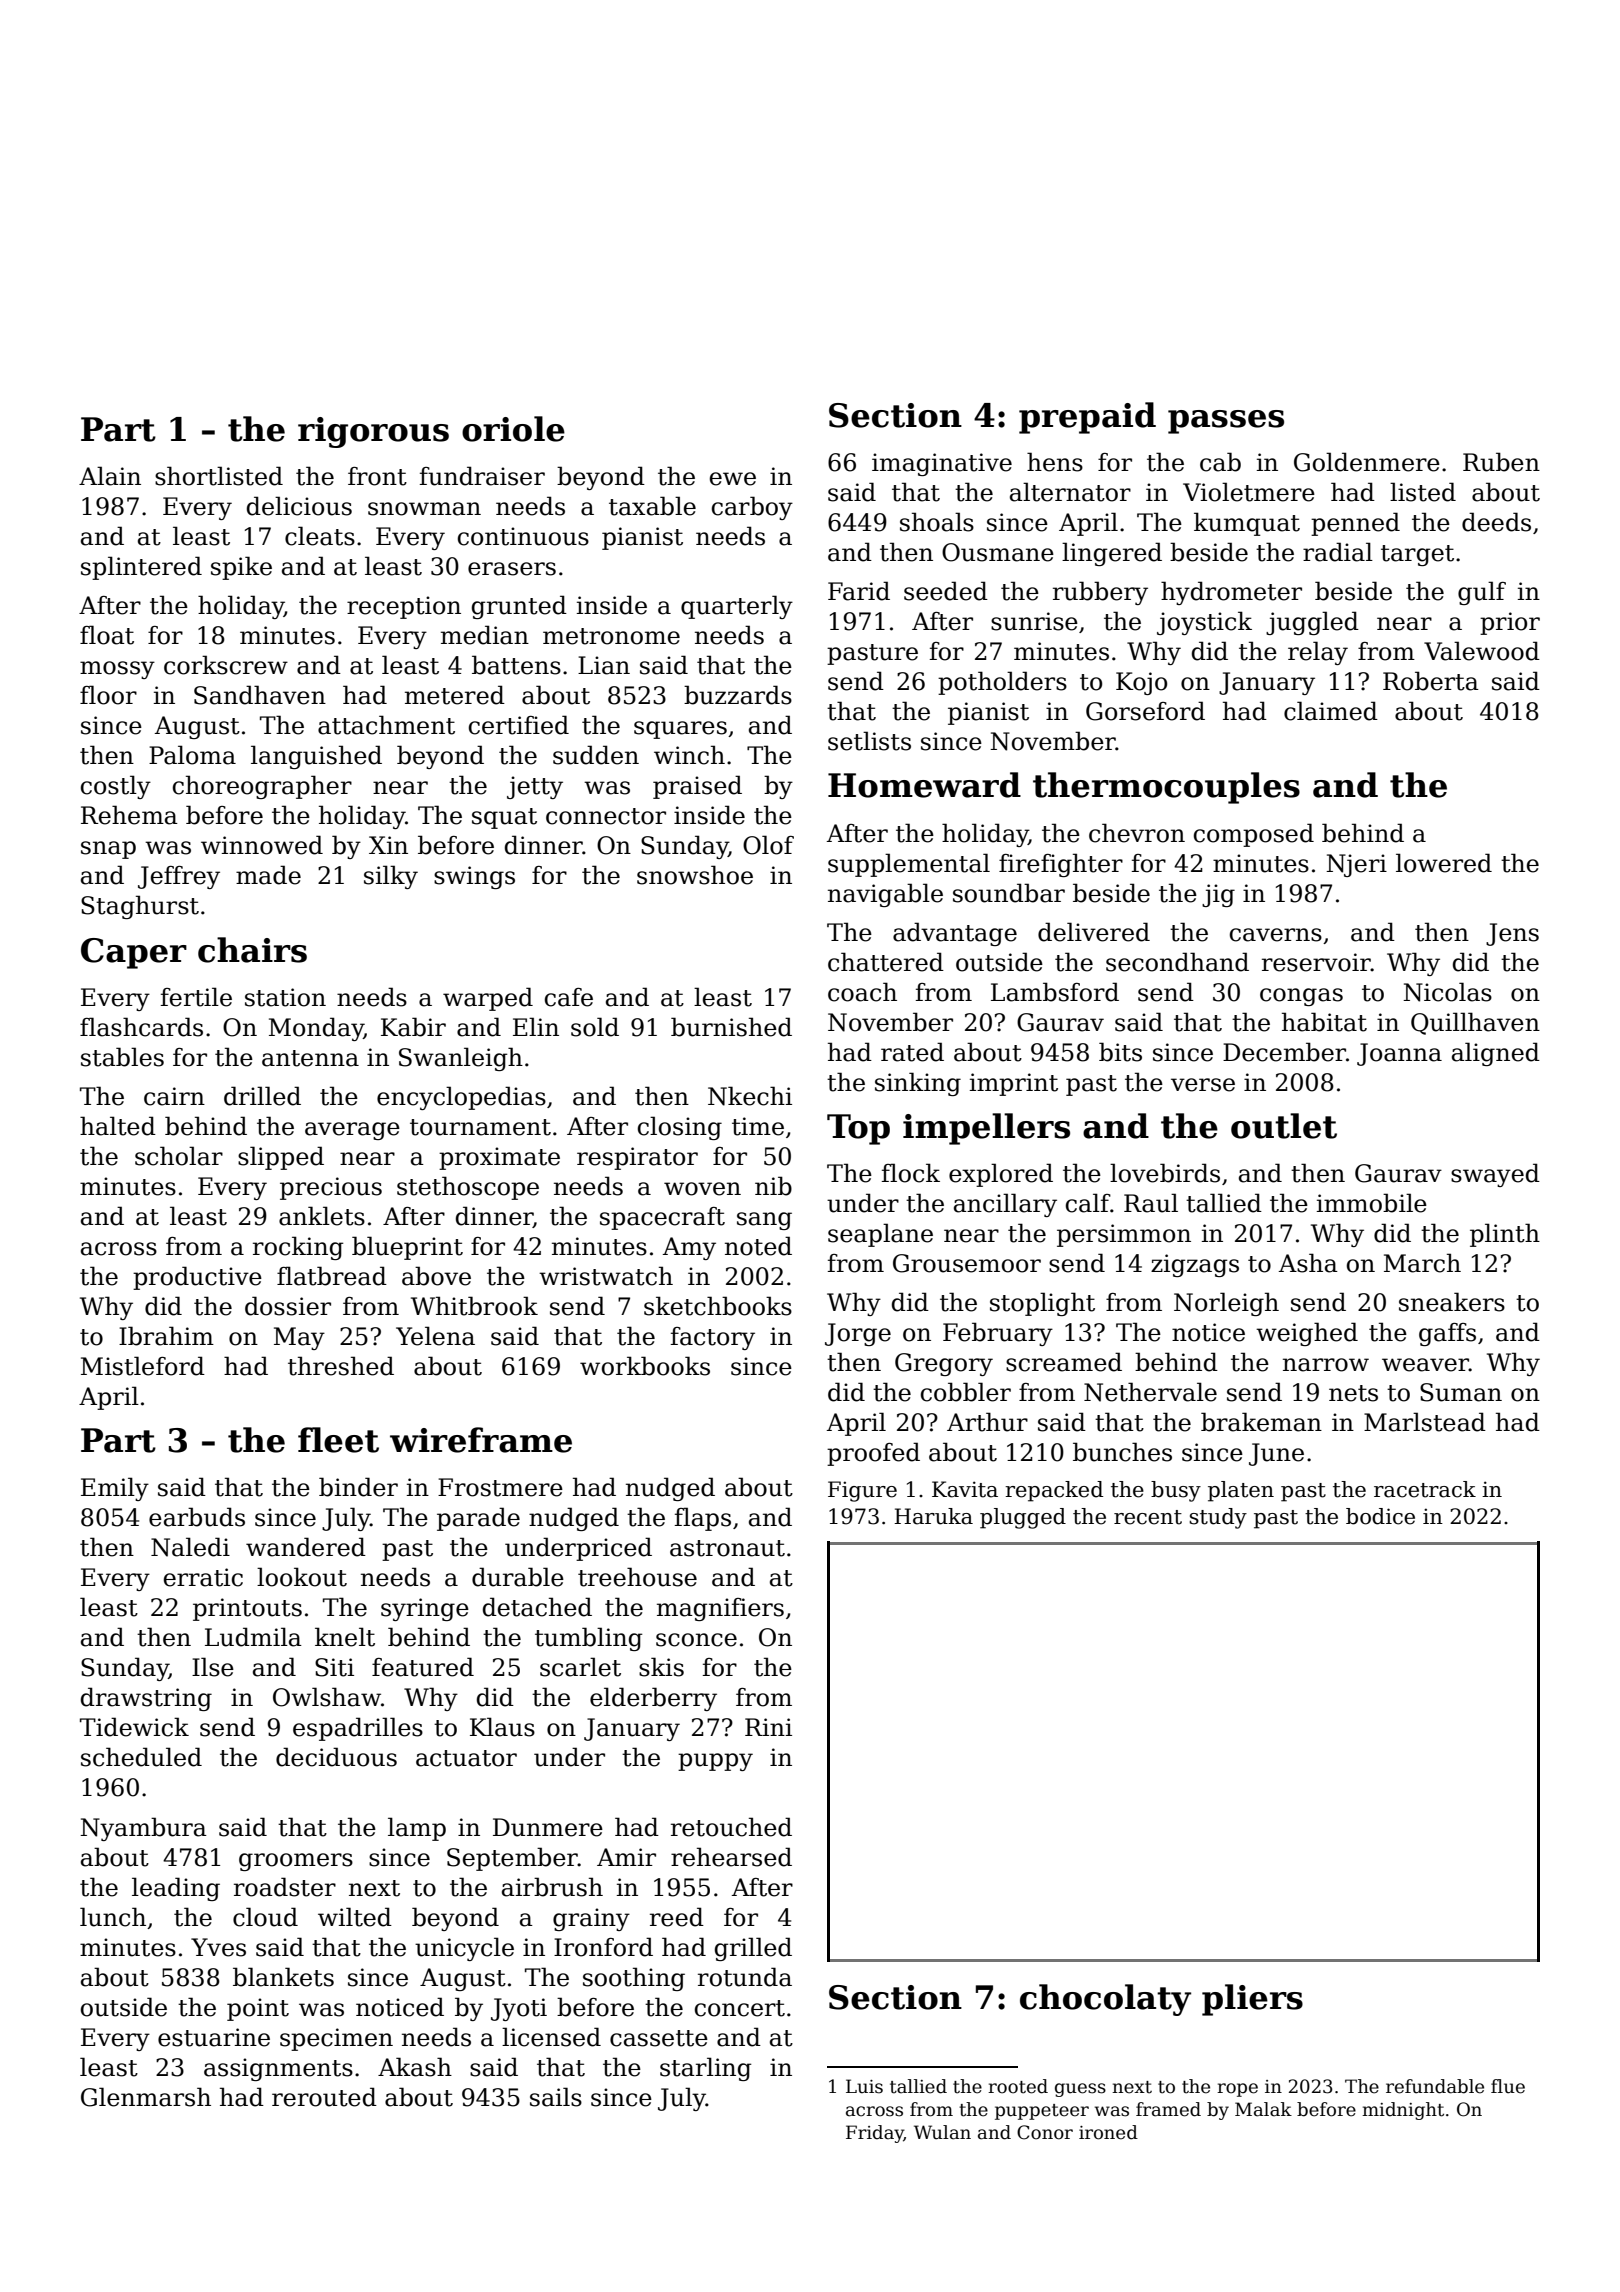  Describe the element at coordinates (1505, 1235) in the document. I see `plinth` at that location.
